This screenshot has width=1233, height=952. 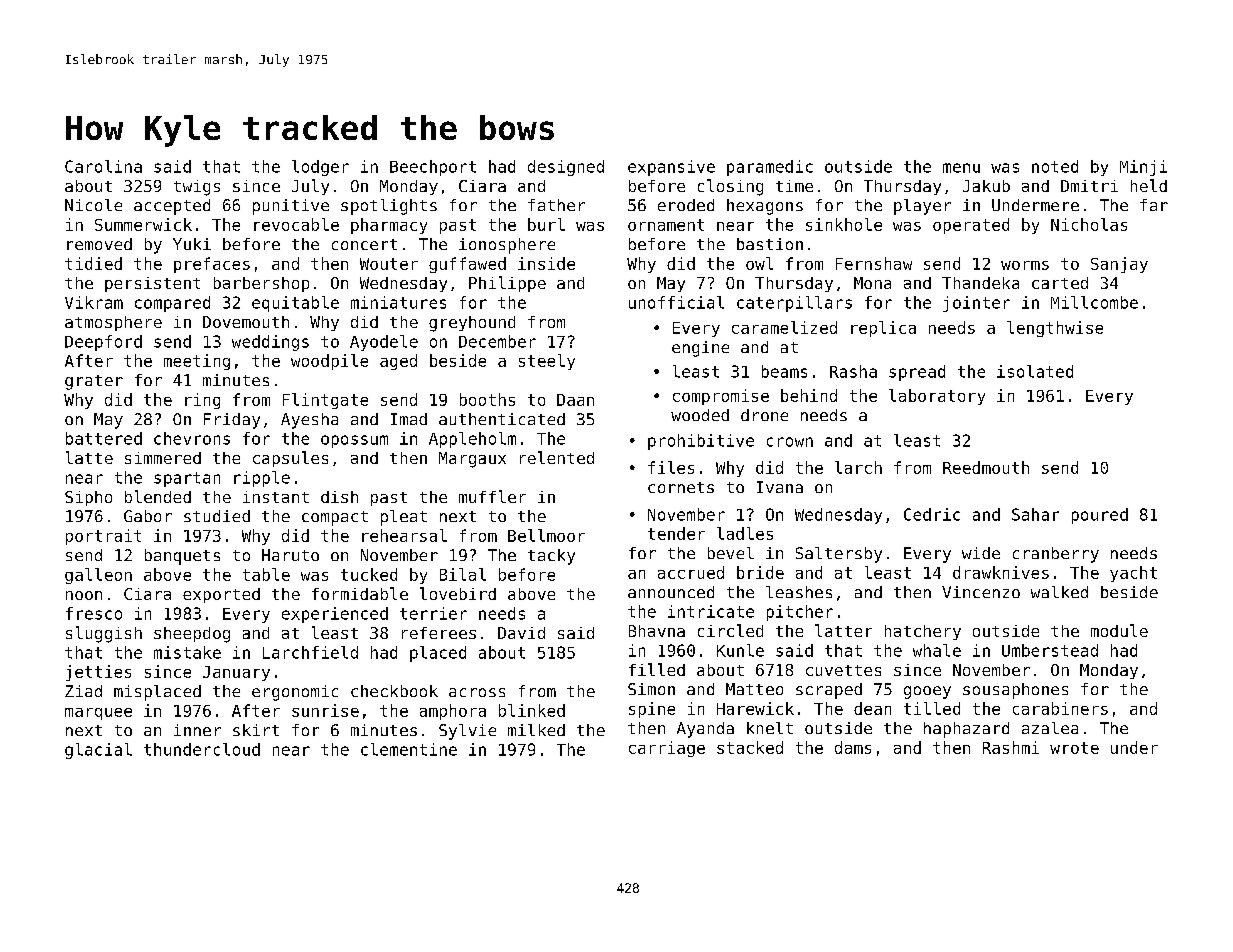 I want to click on Reedmouth, so click(x=986, y=467).
